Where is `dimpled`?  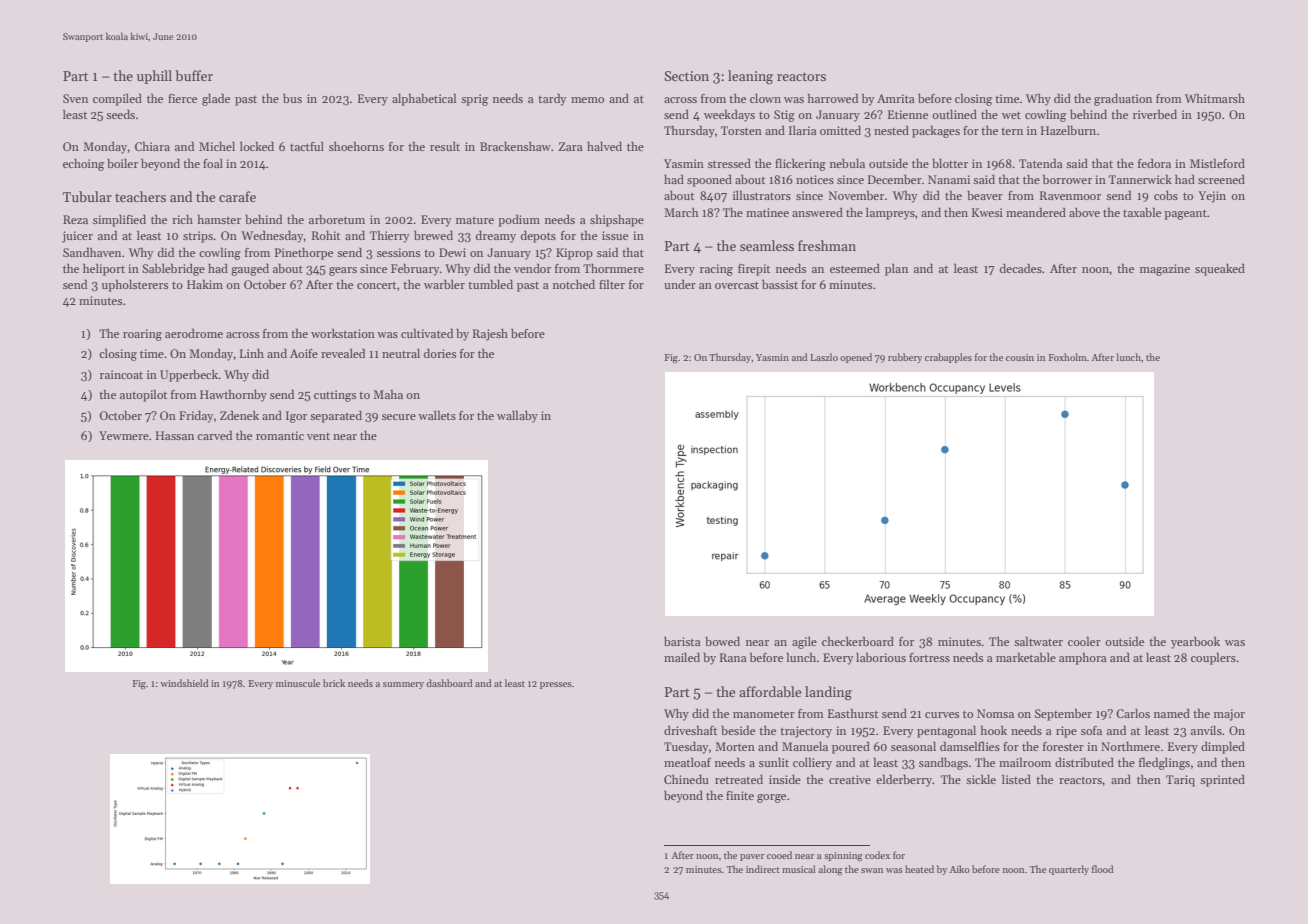
dimpled is located at coordinates (1223, 747).
